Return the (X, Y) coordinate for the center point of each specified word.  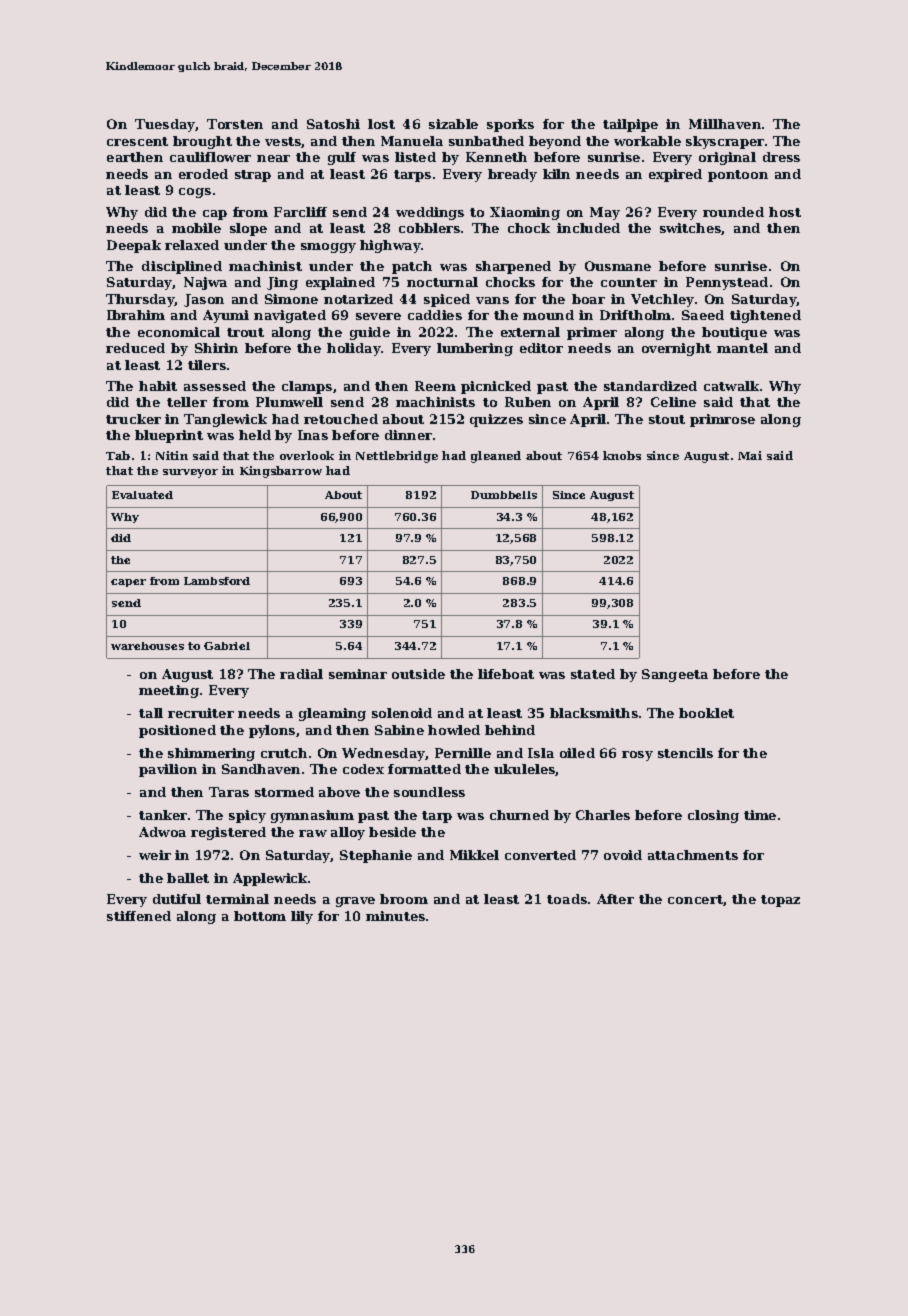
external (530, 332)
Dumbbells (504, 495)
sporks (510, 125)
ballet (188, 878)
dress (781, 157)
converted (540, 855)
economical (179, 332)
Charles (603, 815)
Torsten (235, 124)
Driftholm (635, 315)
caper (128, 583)
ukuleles (525, 770)
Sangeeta (675, 675)
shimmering (211, 754)
